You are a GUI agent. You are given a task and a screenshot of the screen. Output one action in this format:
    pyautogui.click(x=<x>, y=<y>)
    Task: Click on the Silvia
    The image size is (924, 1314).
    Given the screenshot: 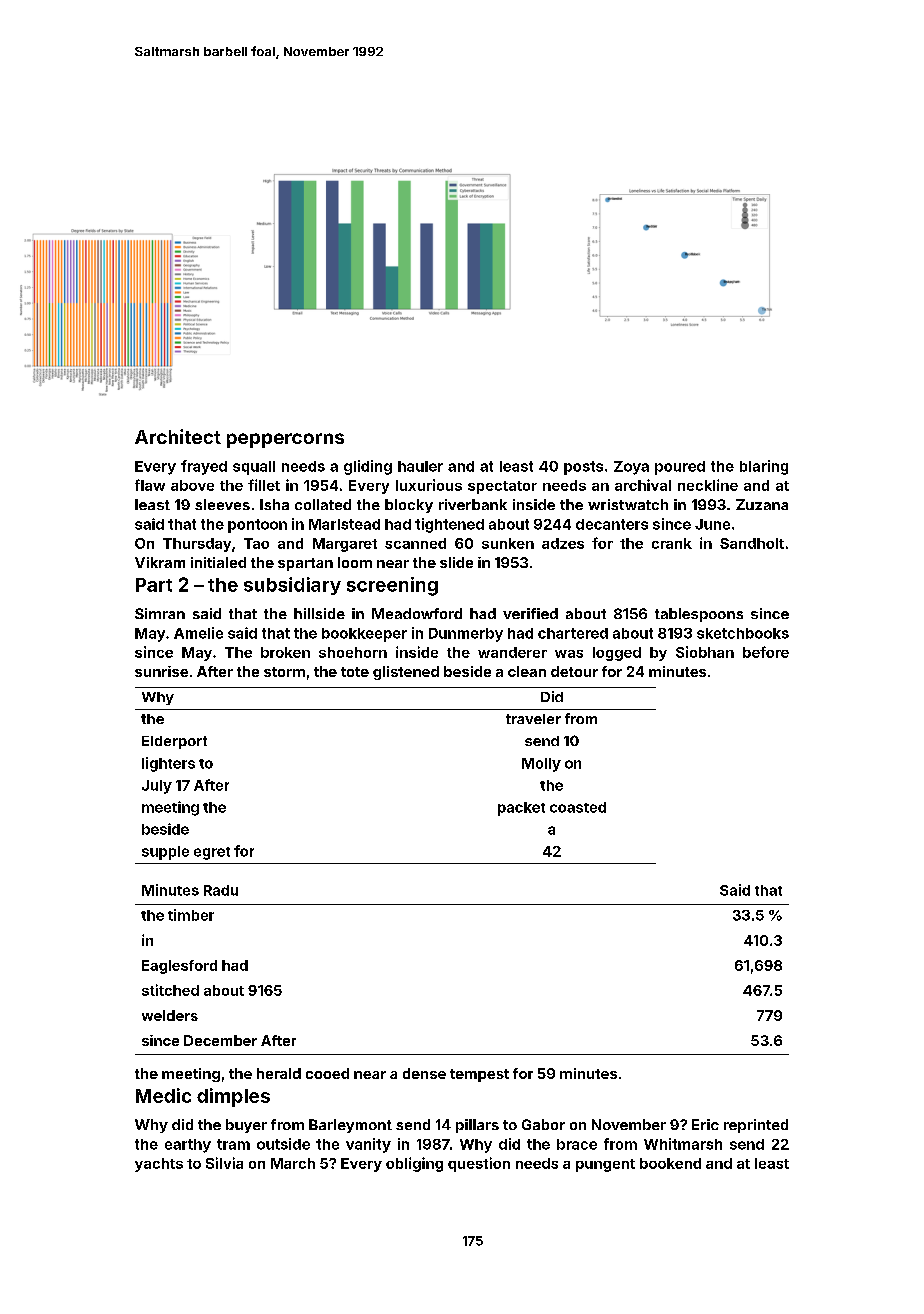 What is the action you would take?
    pyautogui.click(x=224, y=1163)
